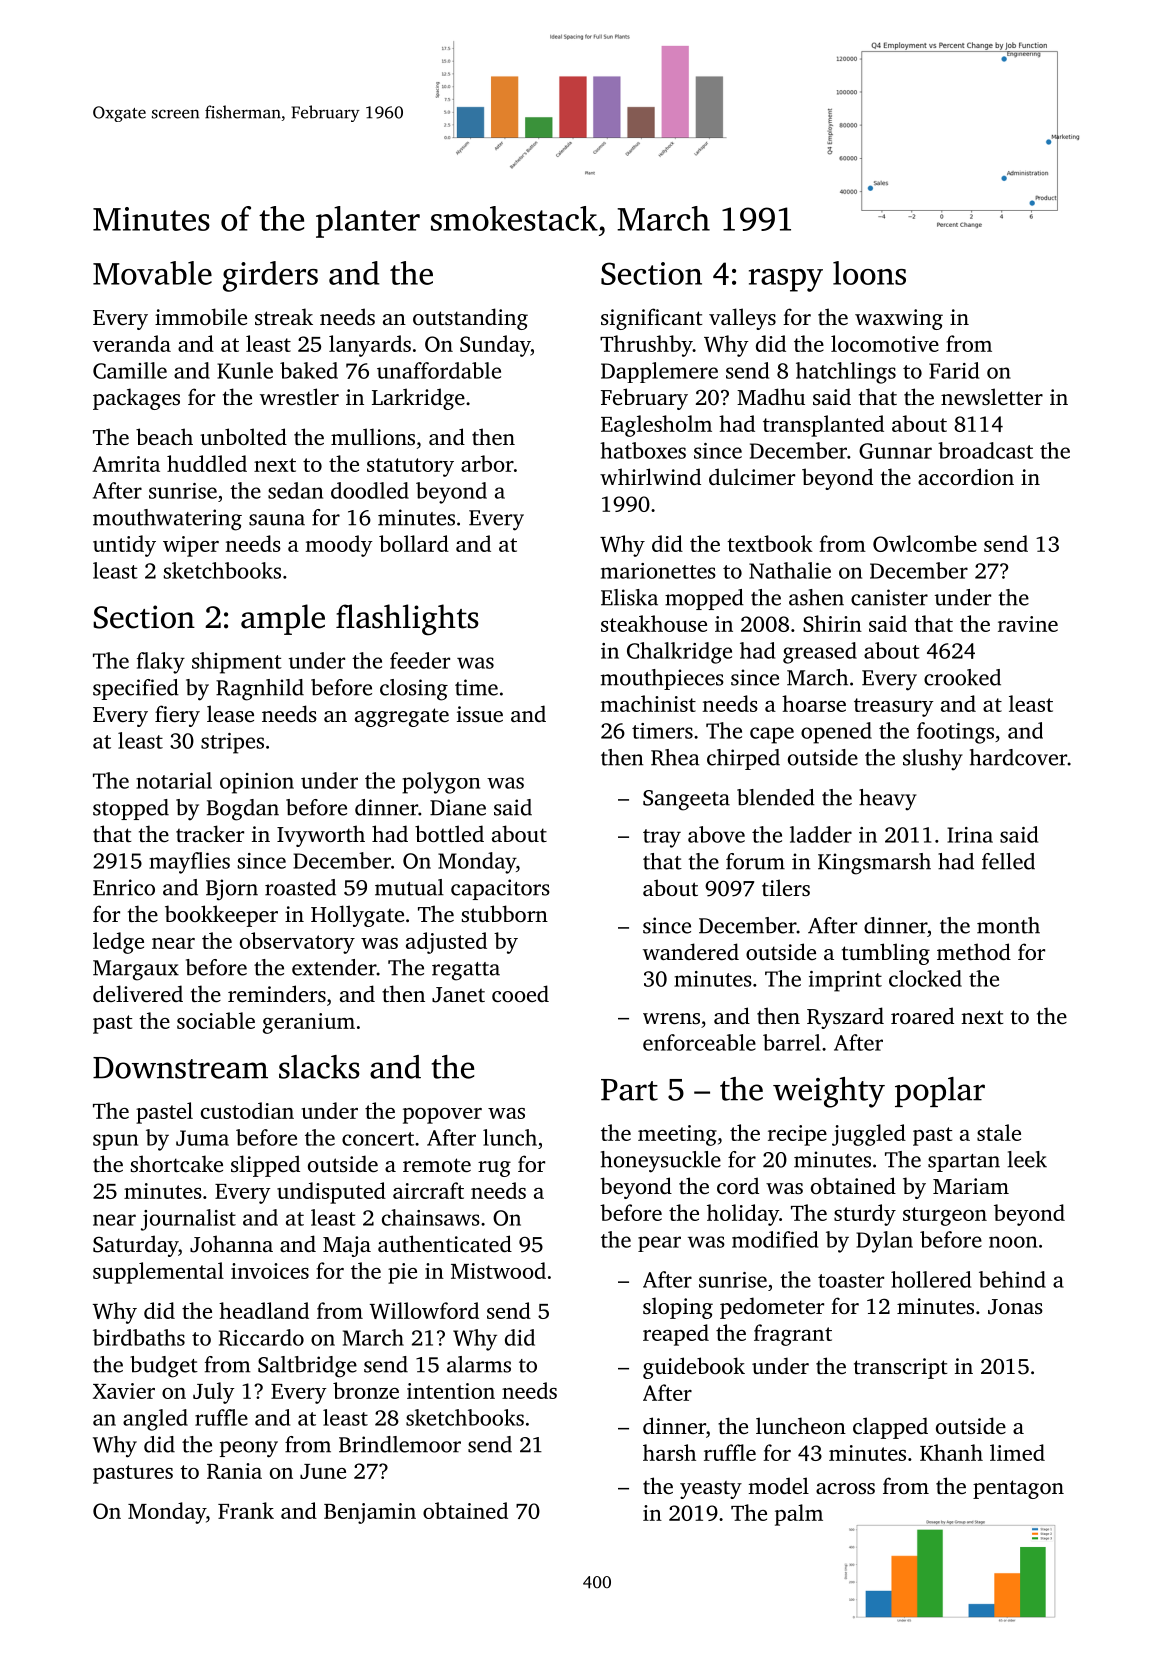 The image size is (1165, 1654). I want to click on loons, so click(869, 273).
